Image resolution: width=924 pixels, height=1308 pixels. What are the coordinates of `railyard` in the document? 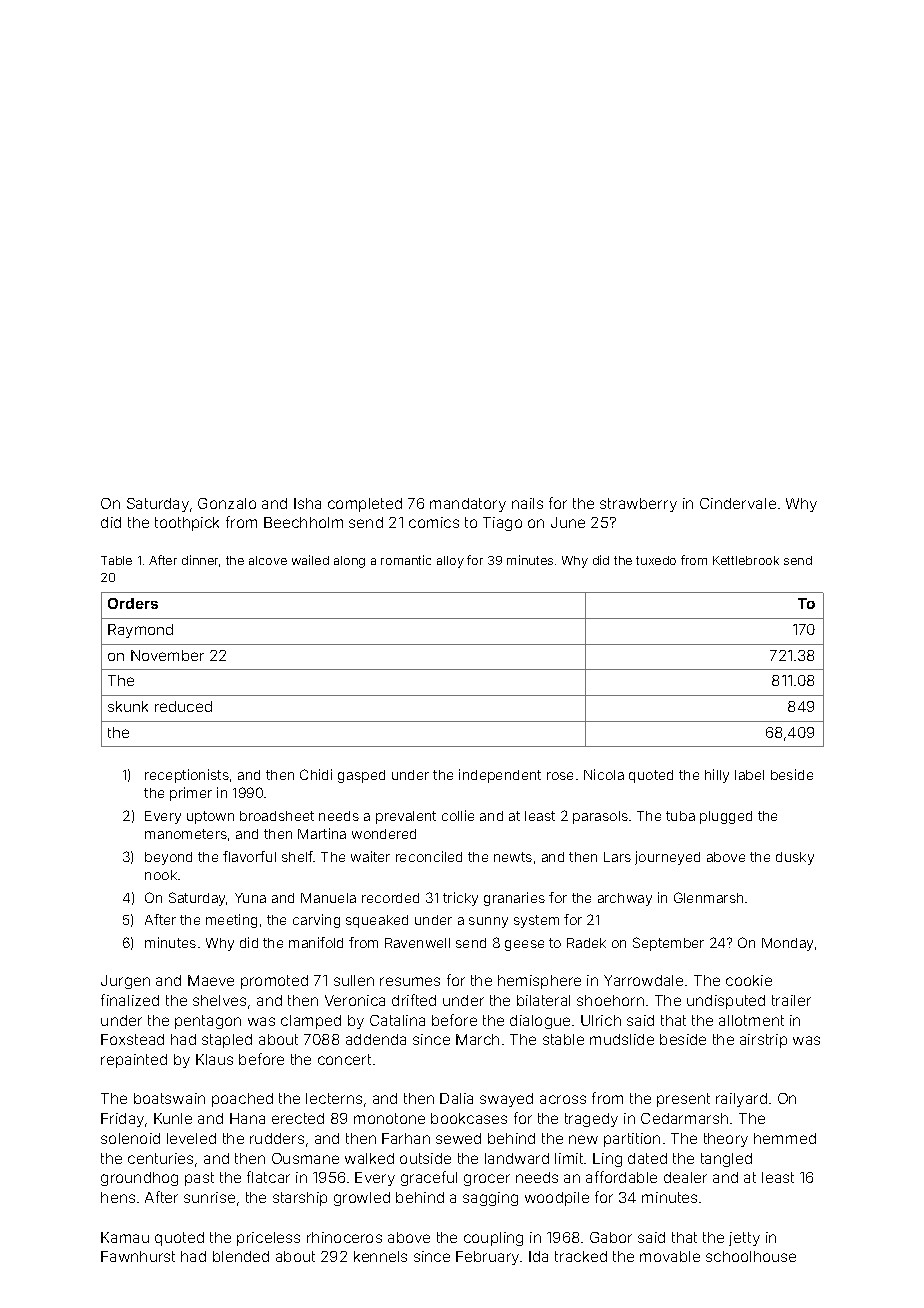 It's located at (741, 1100).
